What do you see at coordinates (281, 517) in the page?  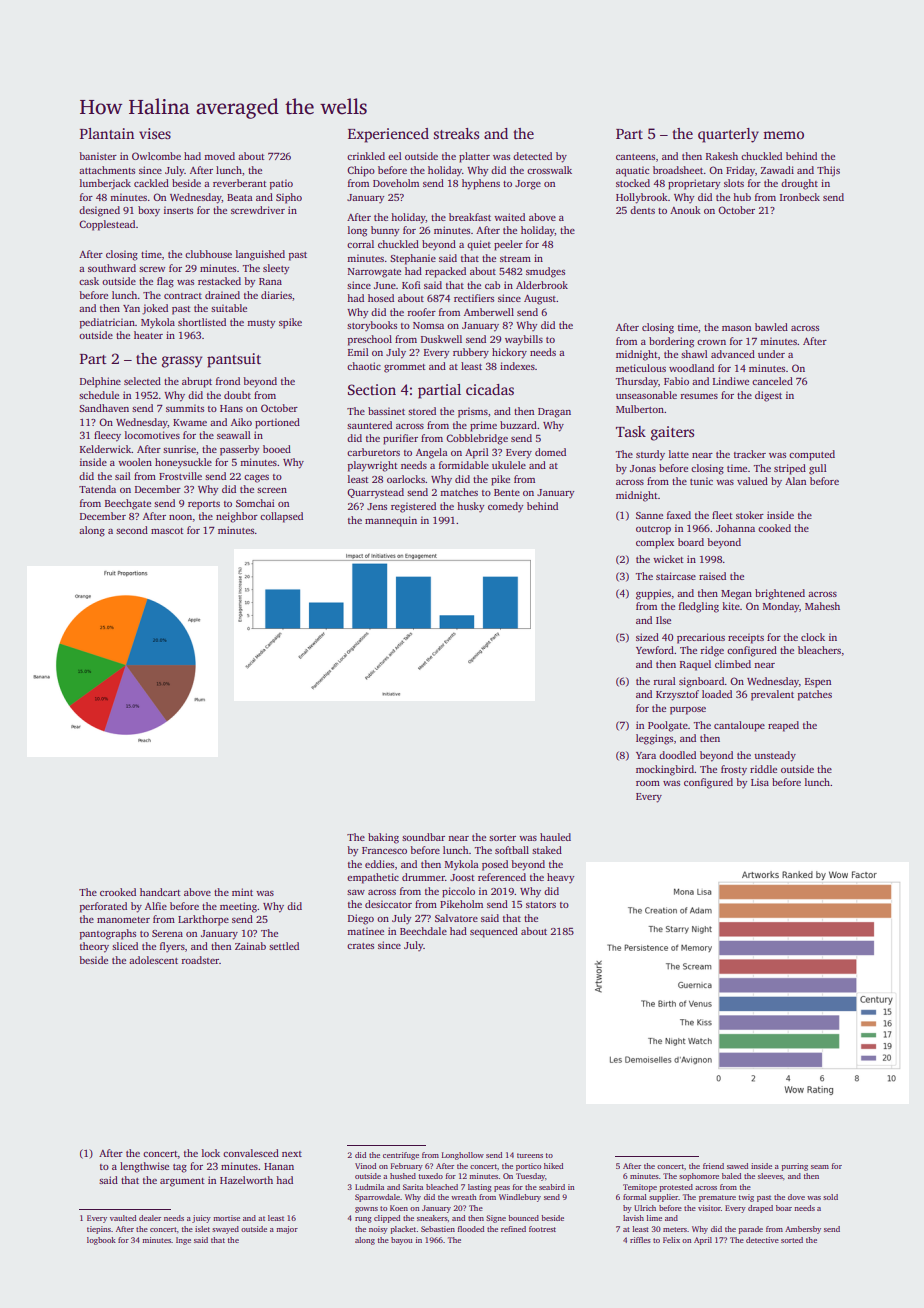 I see `collapsed` at bounding box center [281, 517].
